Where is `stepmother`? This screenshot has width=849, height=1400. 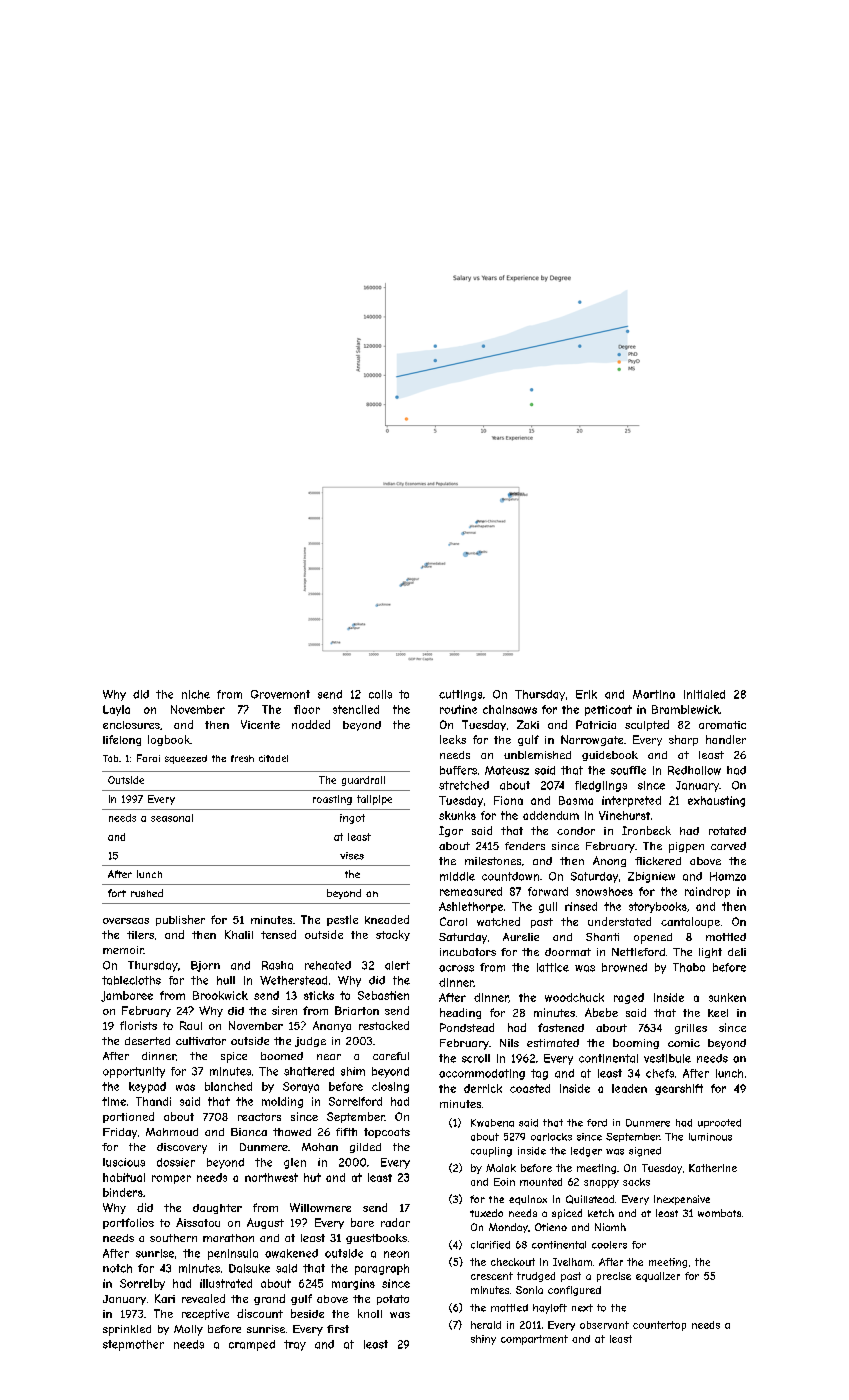
stepmother is located at coordinates (133, 1345).
